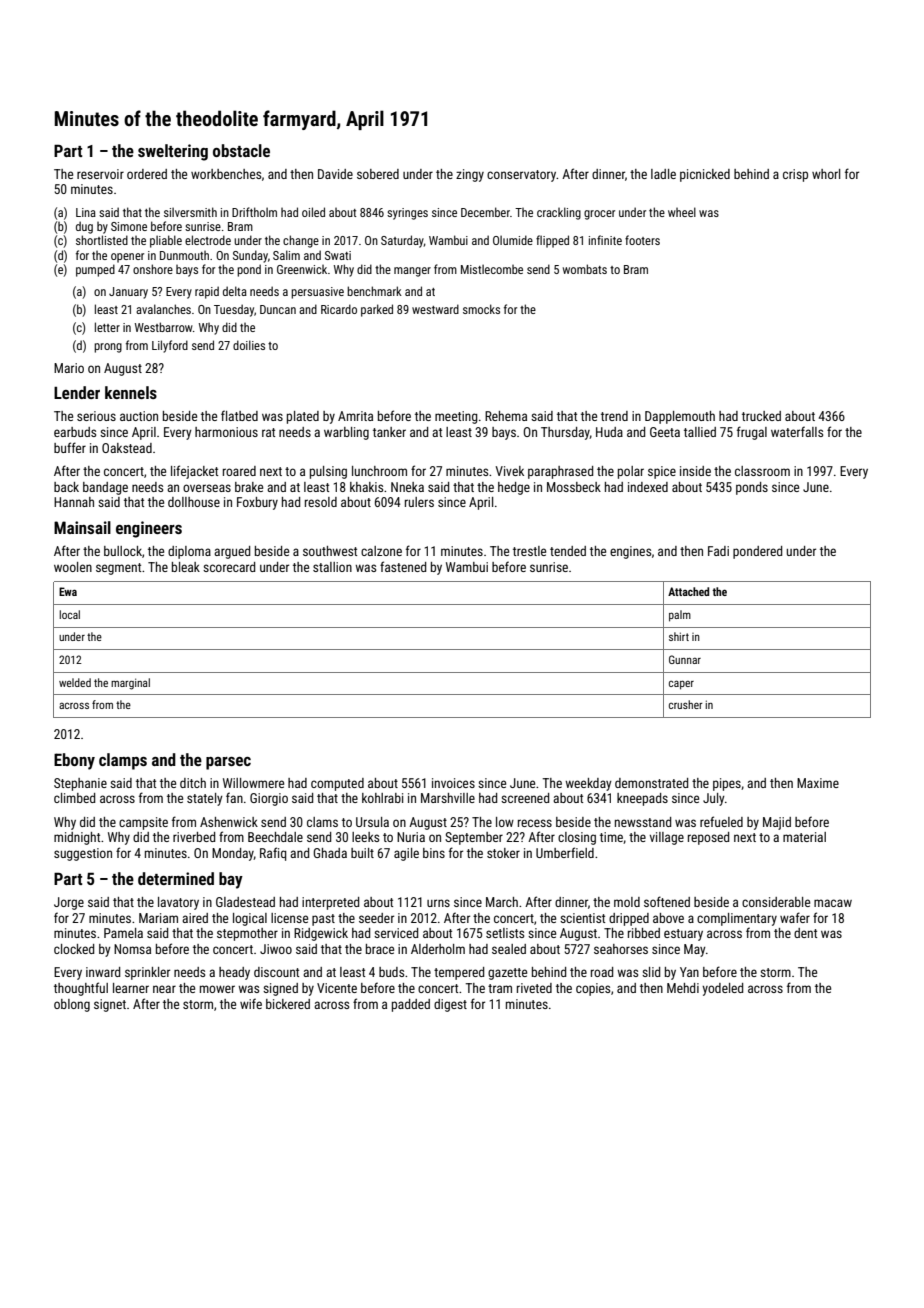 Image resolution: width=924 pixels, height=1308 pixels. Describe the element at coordinates (96, 416) in the document. I see `serious` at that location.
